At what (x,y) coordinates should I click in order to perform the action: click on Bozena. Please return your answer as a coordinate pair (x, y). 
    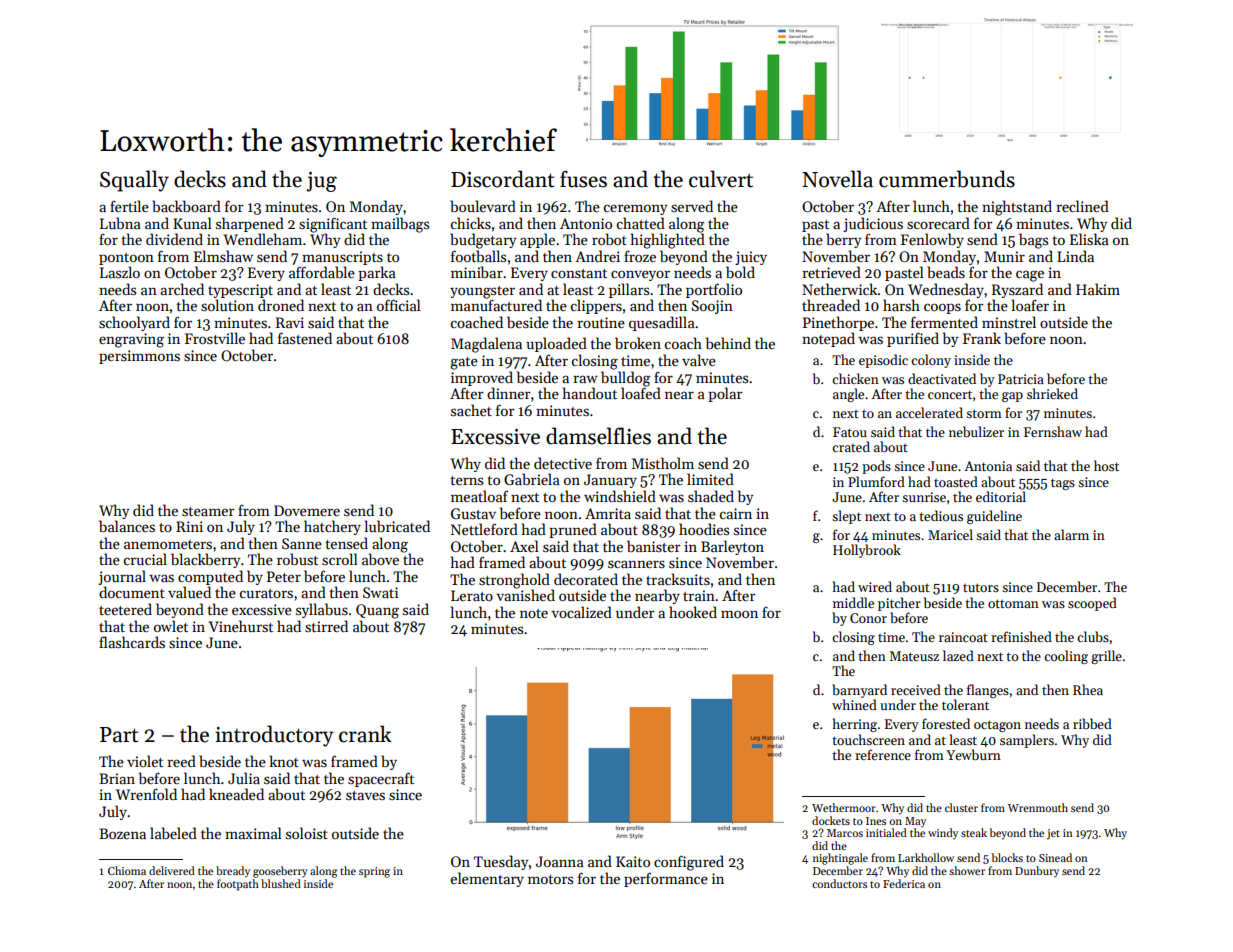
    Looking at the image, I should click on (122, 833).
